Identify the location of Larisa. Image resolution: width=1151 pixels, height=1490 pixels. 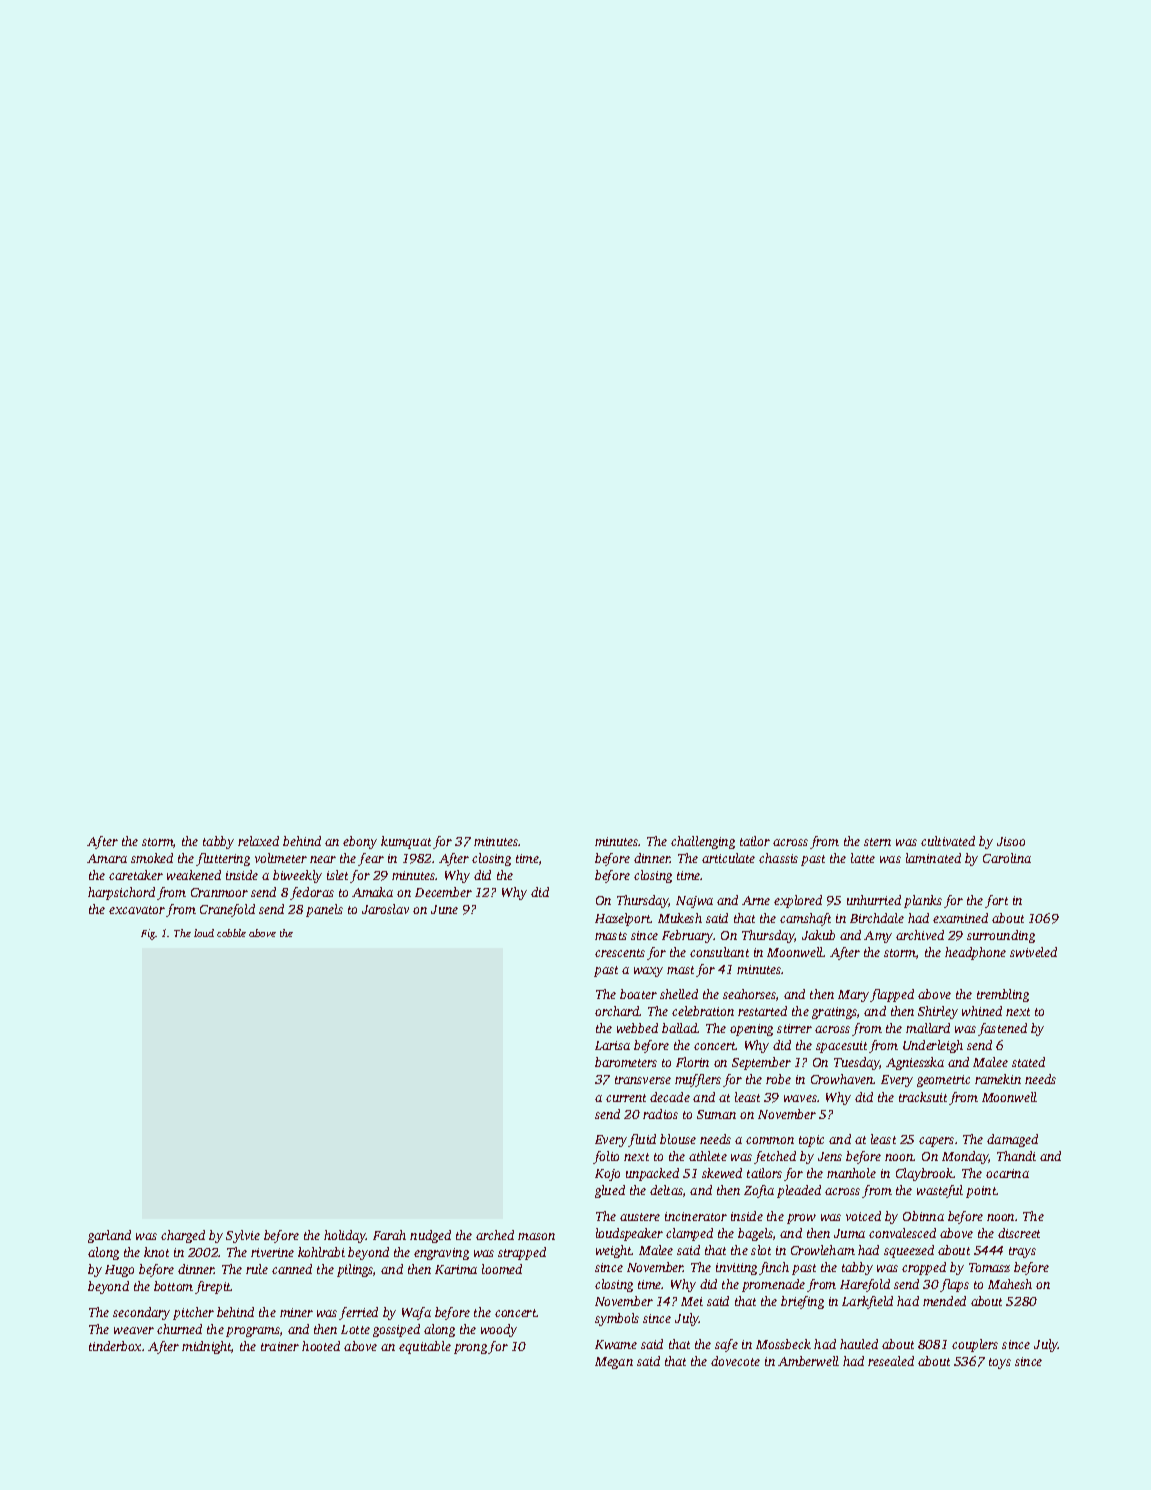
(612, 1045).
